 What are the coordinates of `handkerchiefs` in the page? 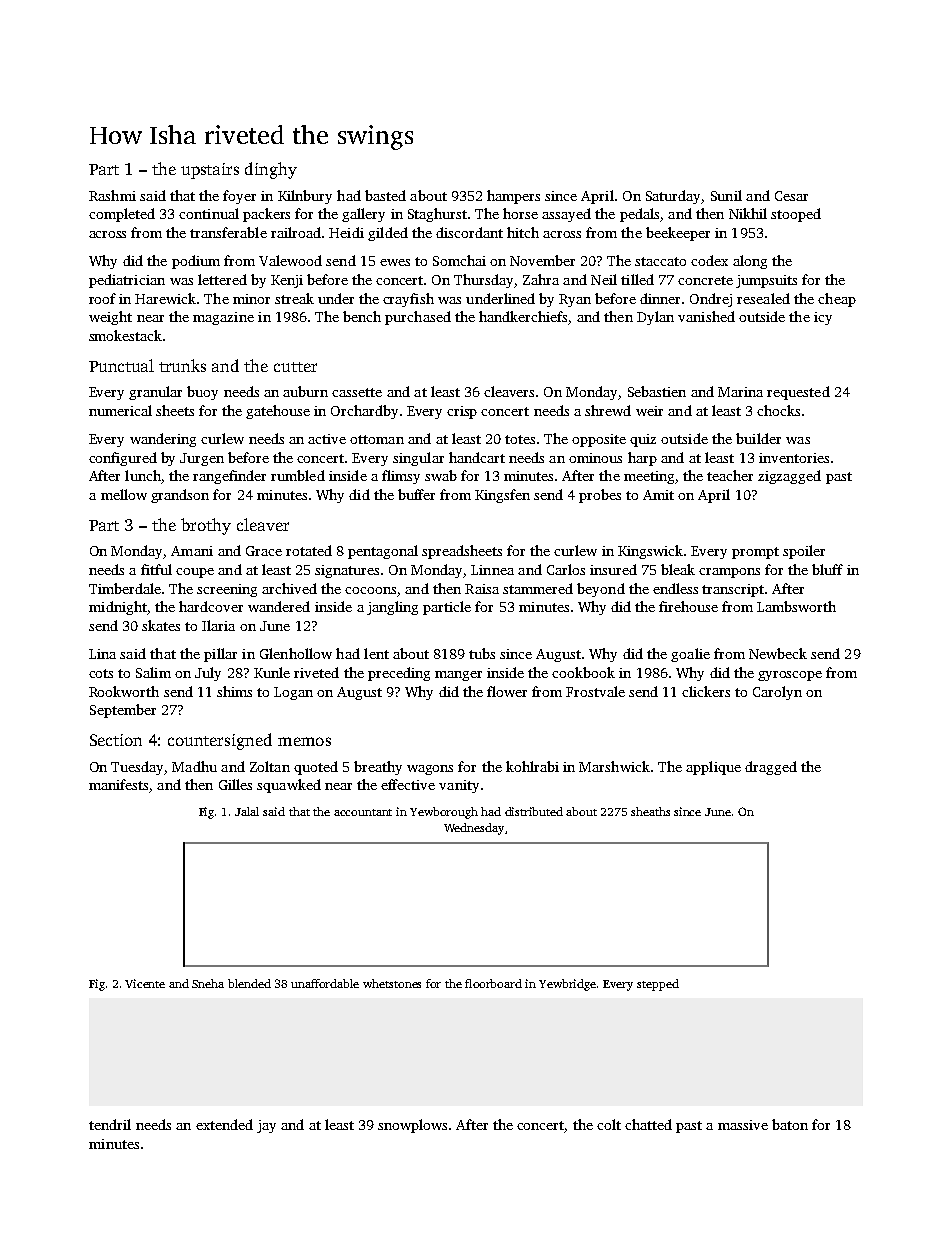 It's located at (523, 316).
